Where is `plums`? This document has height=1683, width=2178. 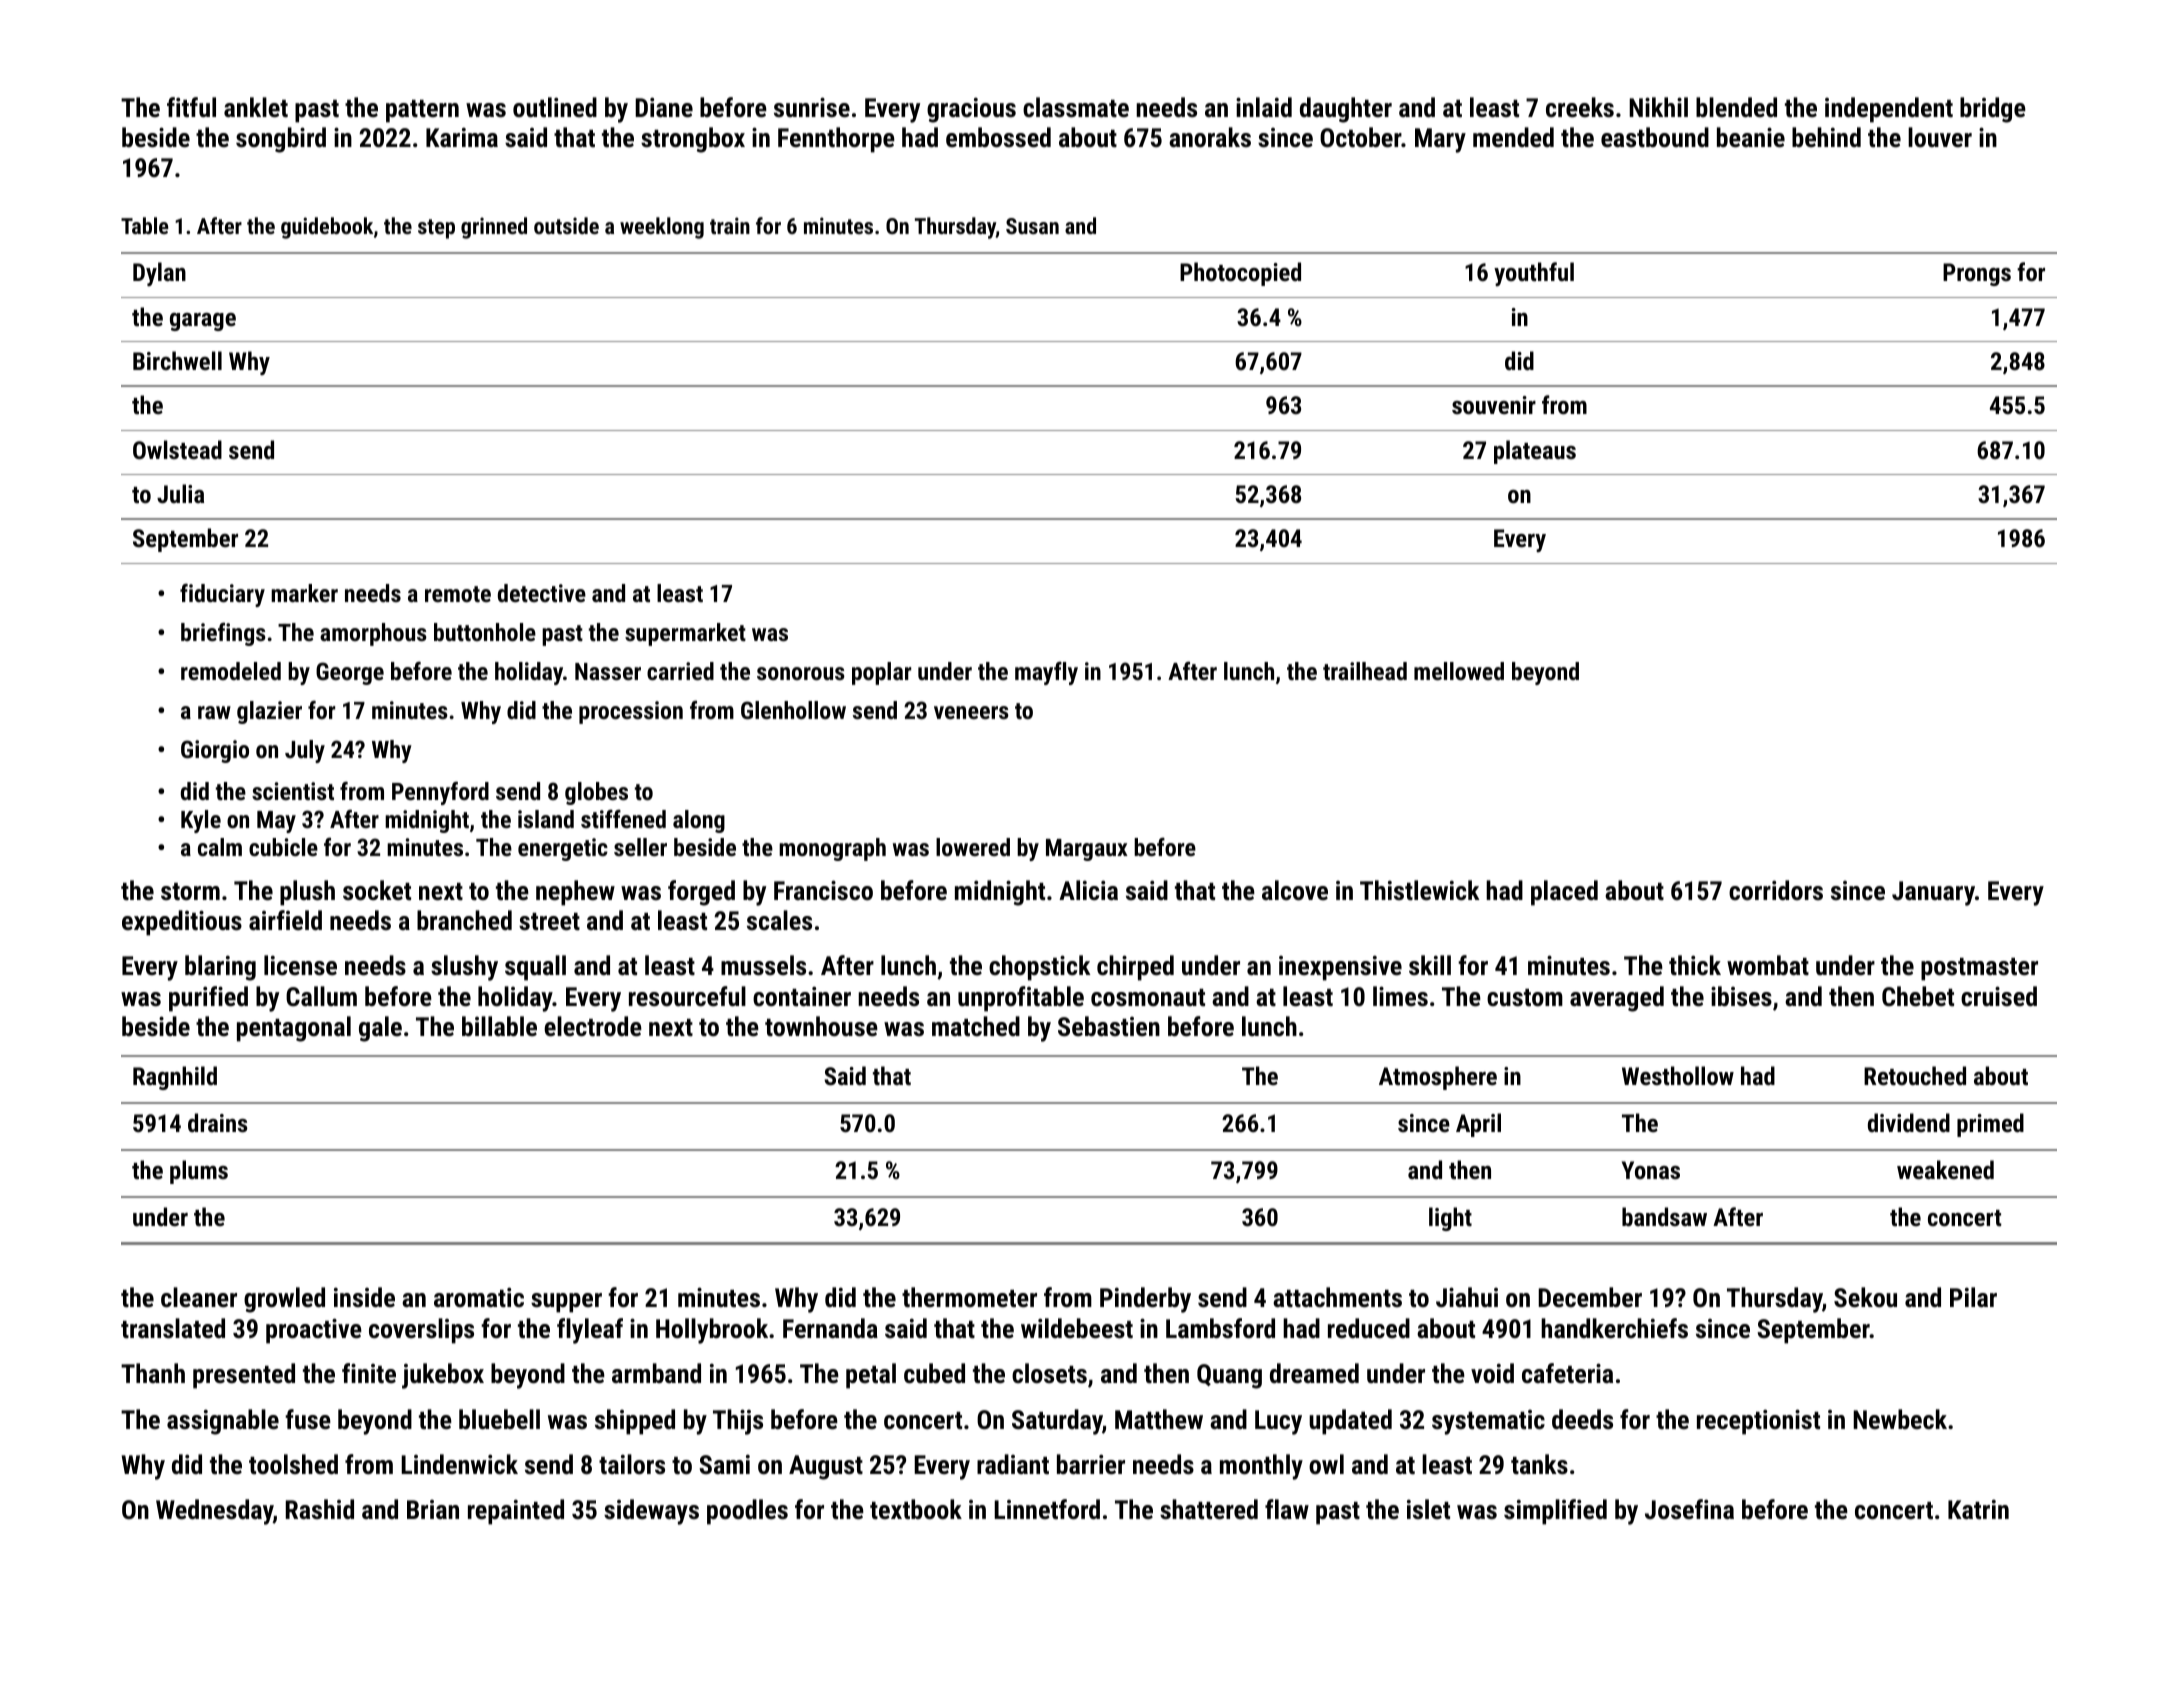
plums is located at coordinates (199, 1172).
